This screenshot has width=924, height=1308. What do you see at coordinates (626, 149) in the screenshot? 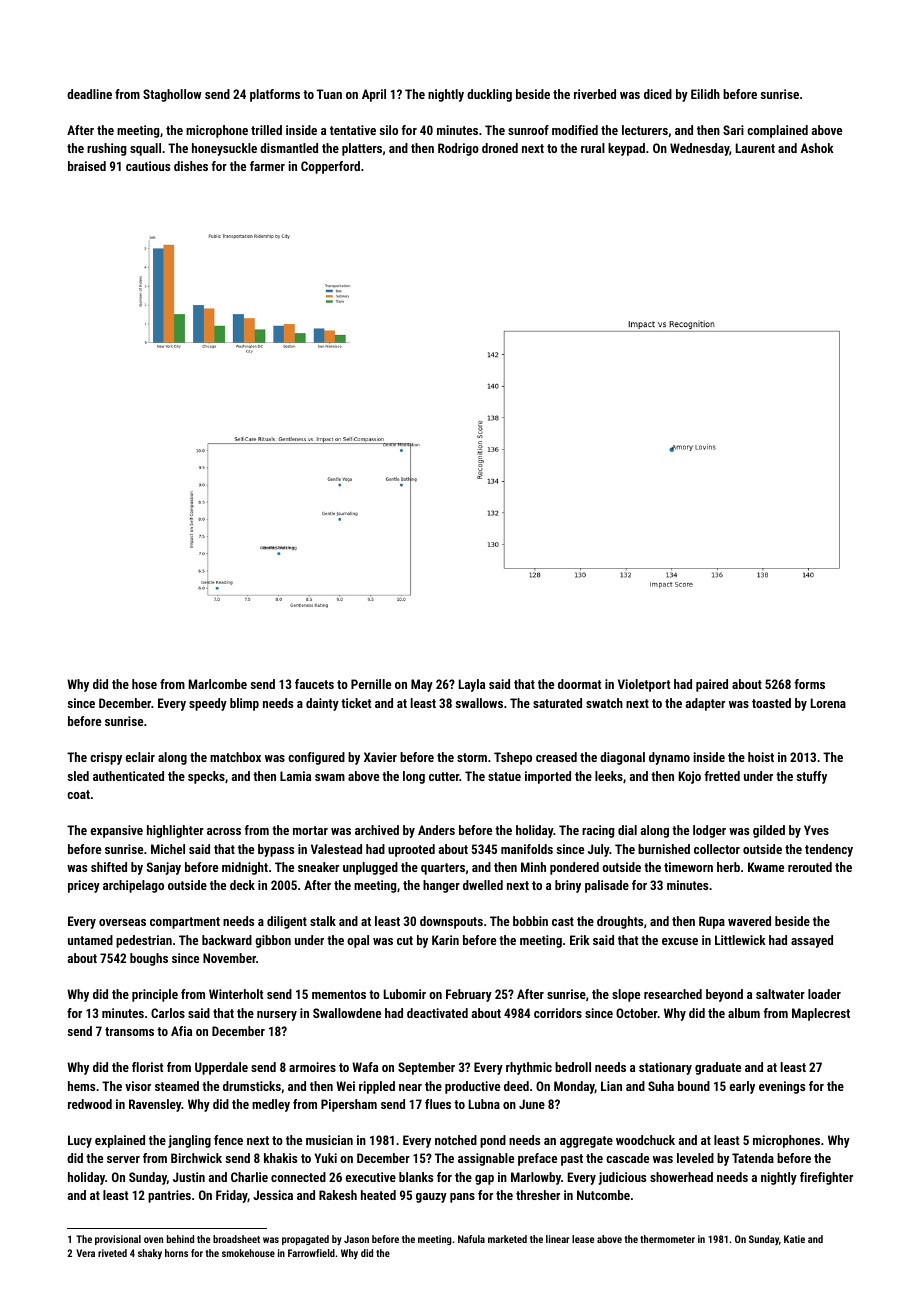
I see `keypad` at bounding box center [626, 149].
